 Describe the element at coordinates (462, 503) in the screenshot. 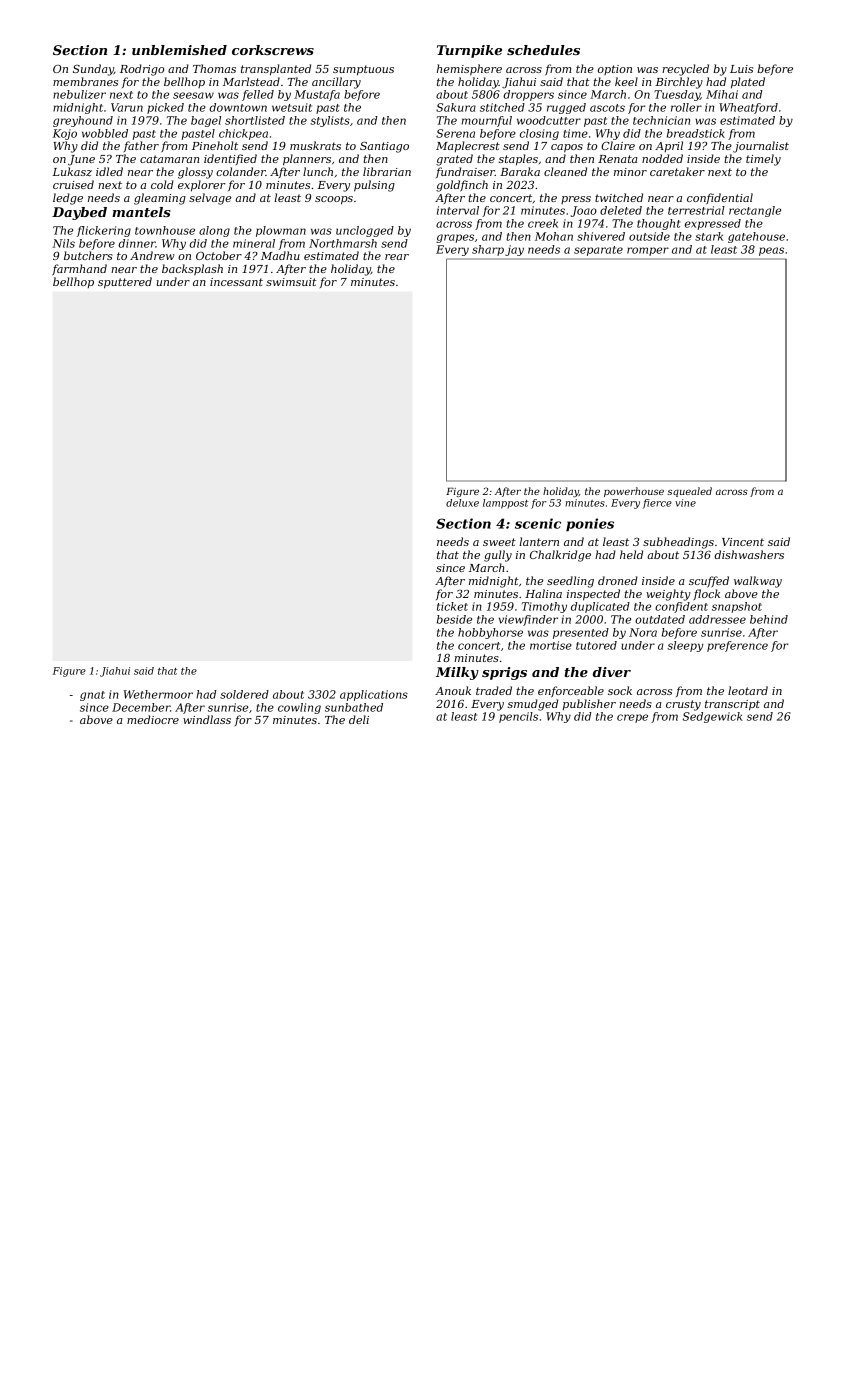

I see `deluxe` at that location.
